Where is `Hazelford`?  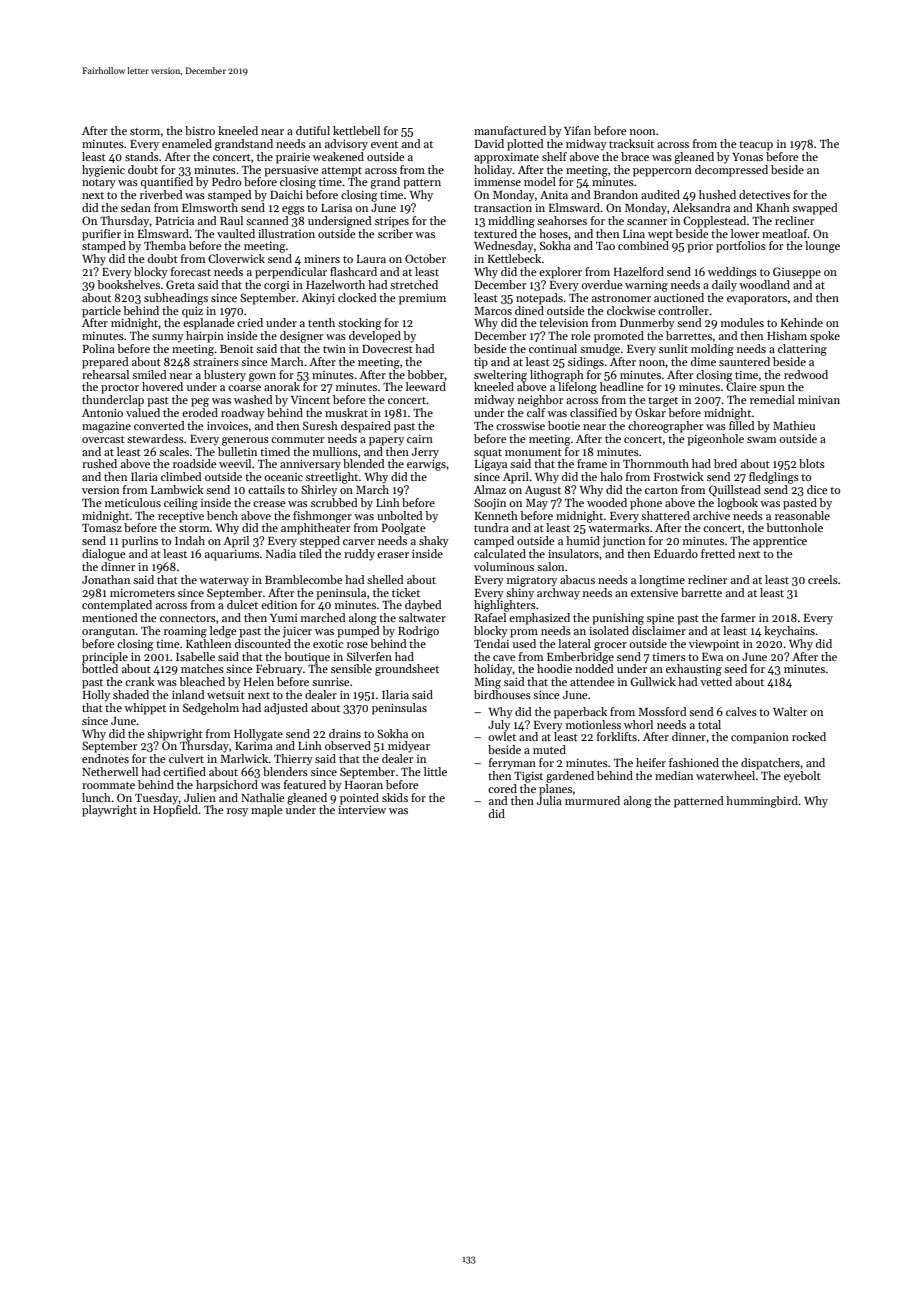 Hazelford is located at coordinates (639, 271).
